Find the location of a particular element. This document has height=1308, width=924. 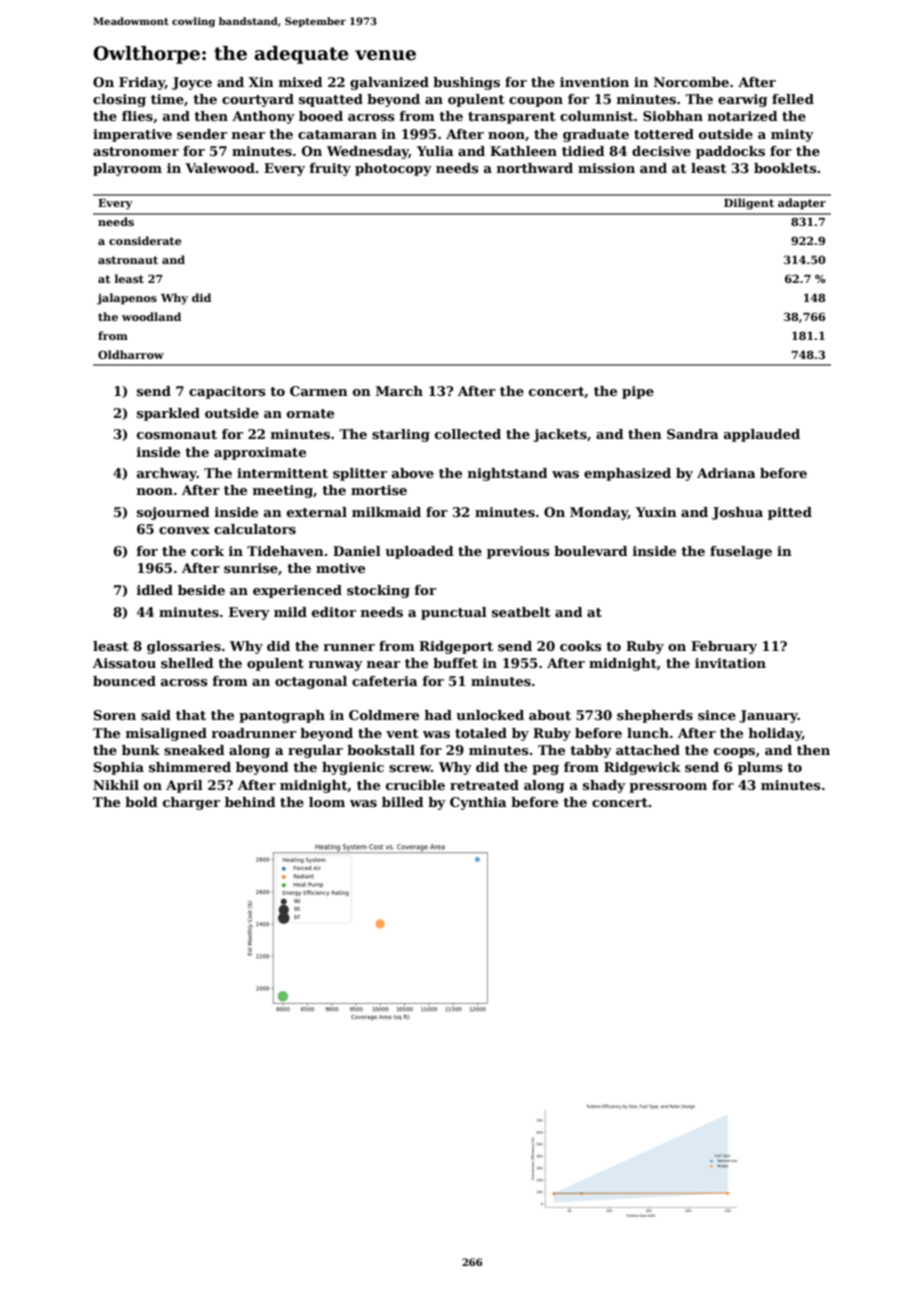

Joshua is located at coordinates (737, 513).
